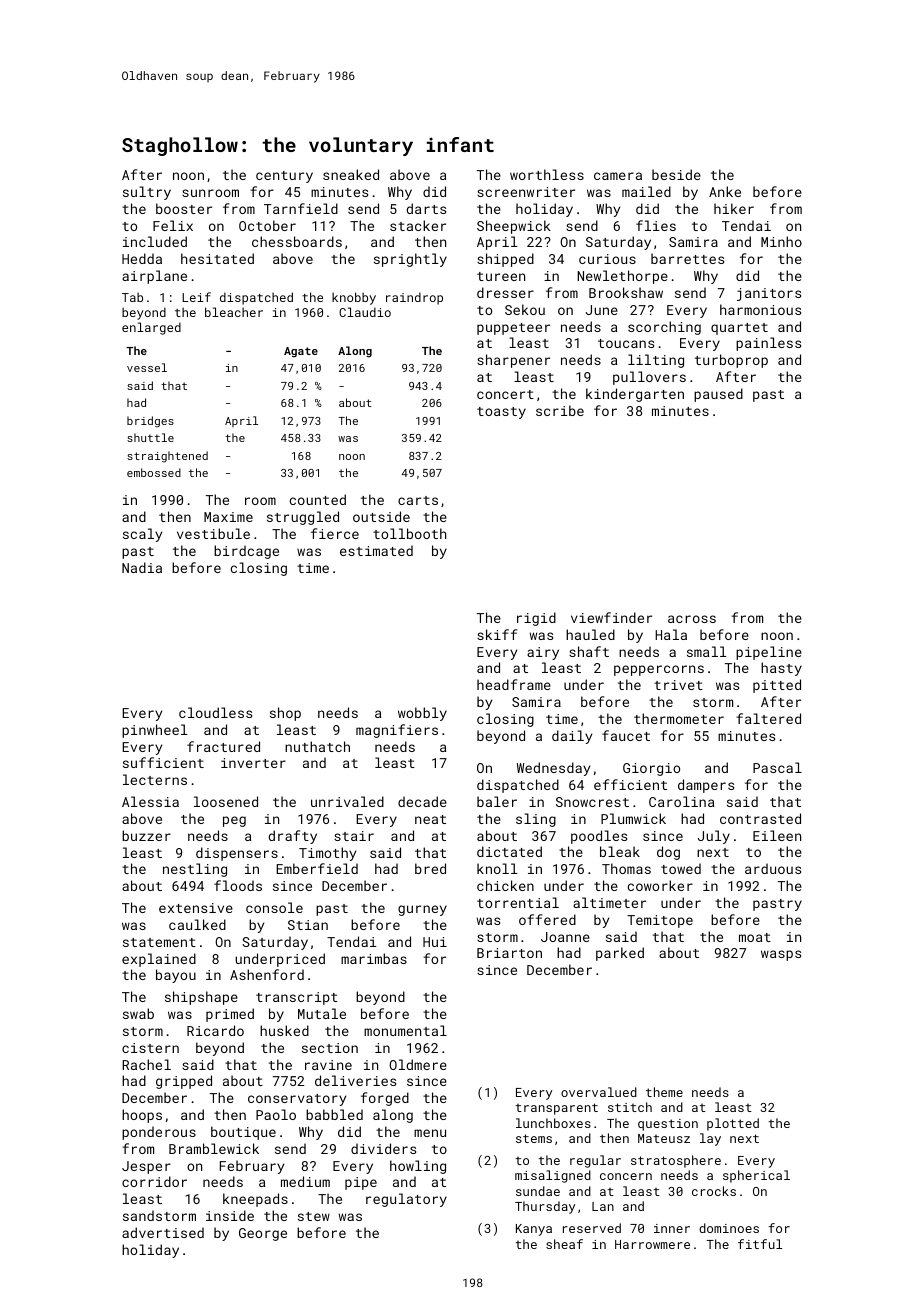 The image size is (924, 1314). I want to click on cloudless, so click(215, 712).
